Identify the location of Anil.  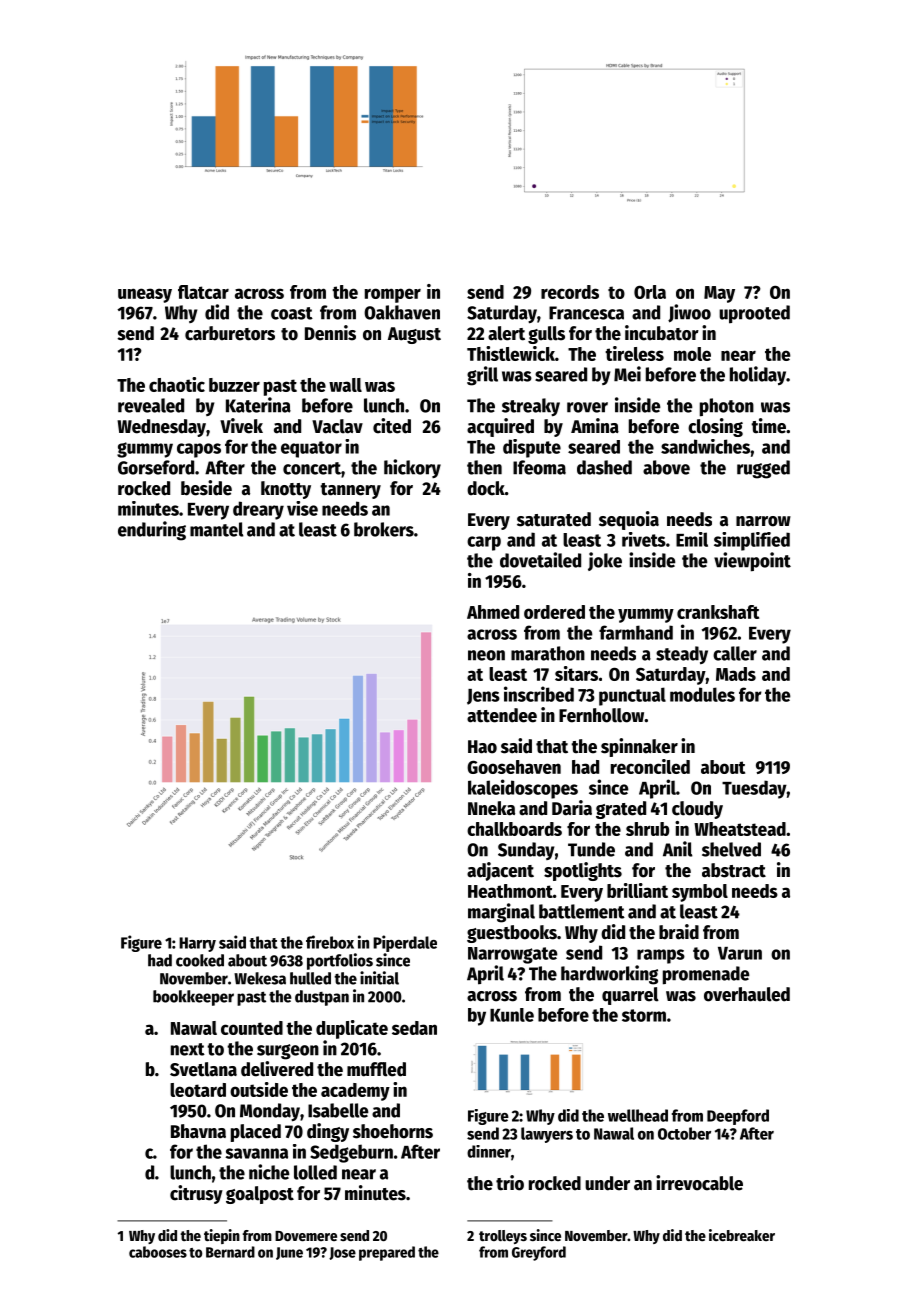
(677, 849).
